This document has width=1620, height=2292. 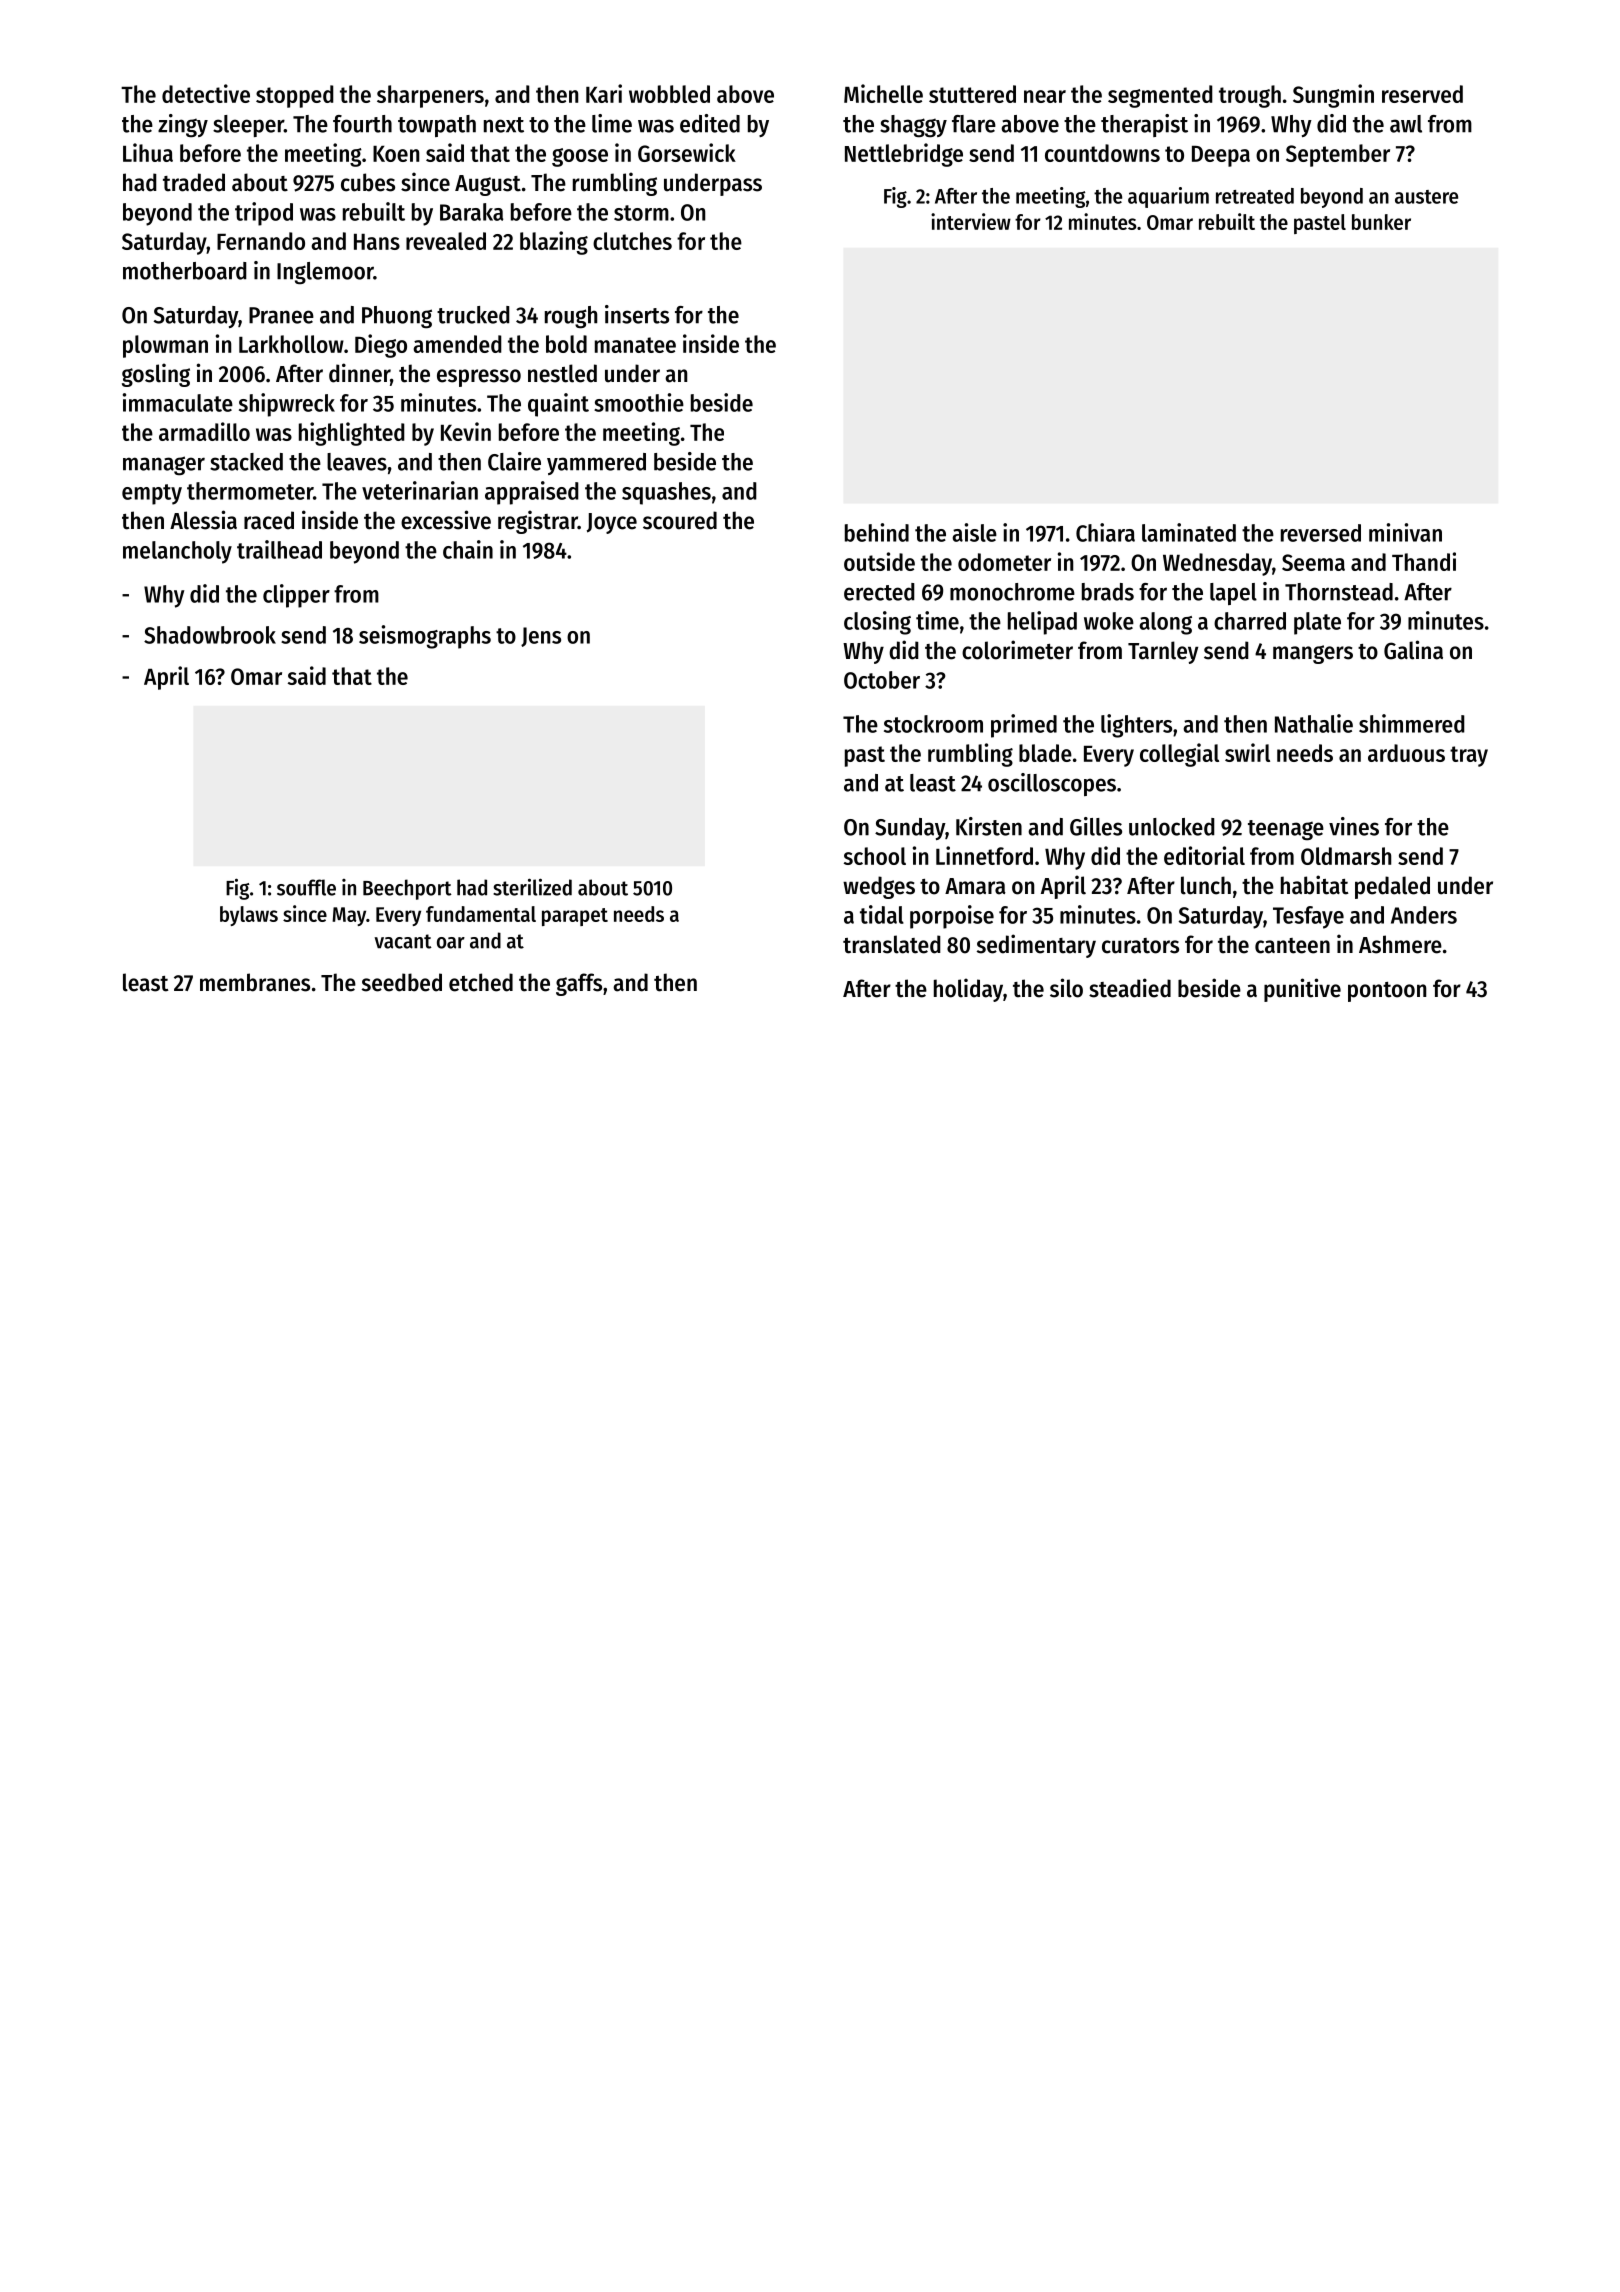 What do you see at coordinates (1400, 944) in the document?
I see `Ashmere` at bounding box center [1400, 944].
